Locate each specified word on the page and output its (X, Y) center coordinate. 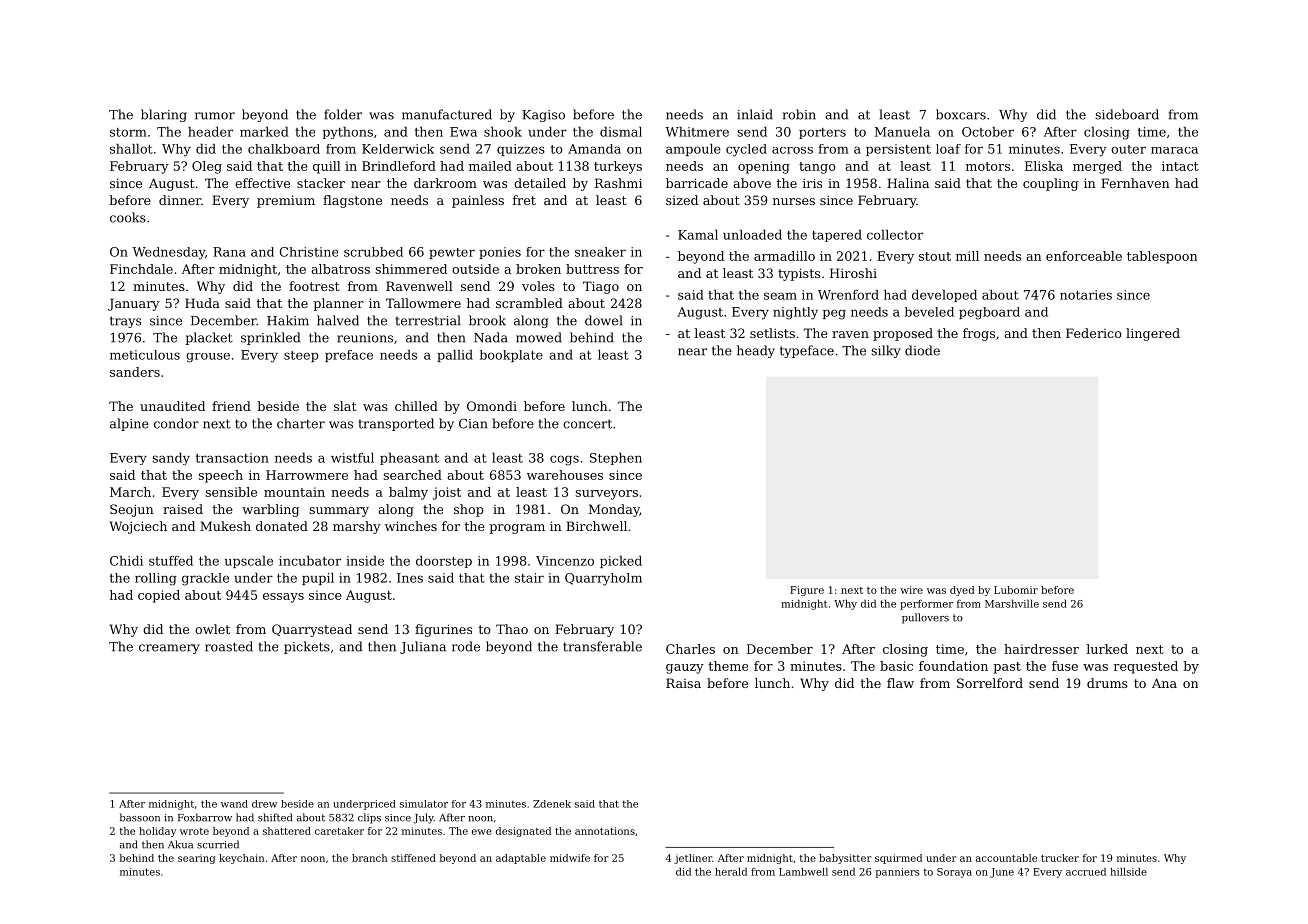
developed (944, 296)
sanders (135, 372)
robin (799, 114)
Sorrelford (990, 683)
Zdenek (552, 804)
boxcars (961, 114)
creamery (169, 649)
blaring (164, 115)
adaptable (521, 859)
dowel (604, 320)
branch (370, 858)
